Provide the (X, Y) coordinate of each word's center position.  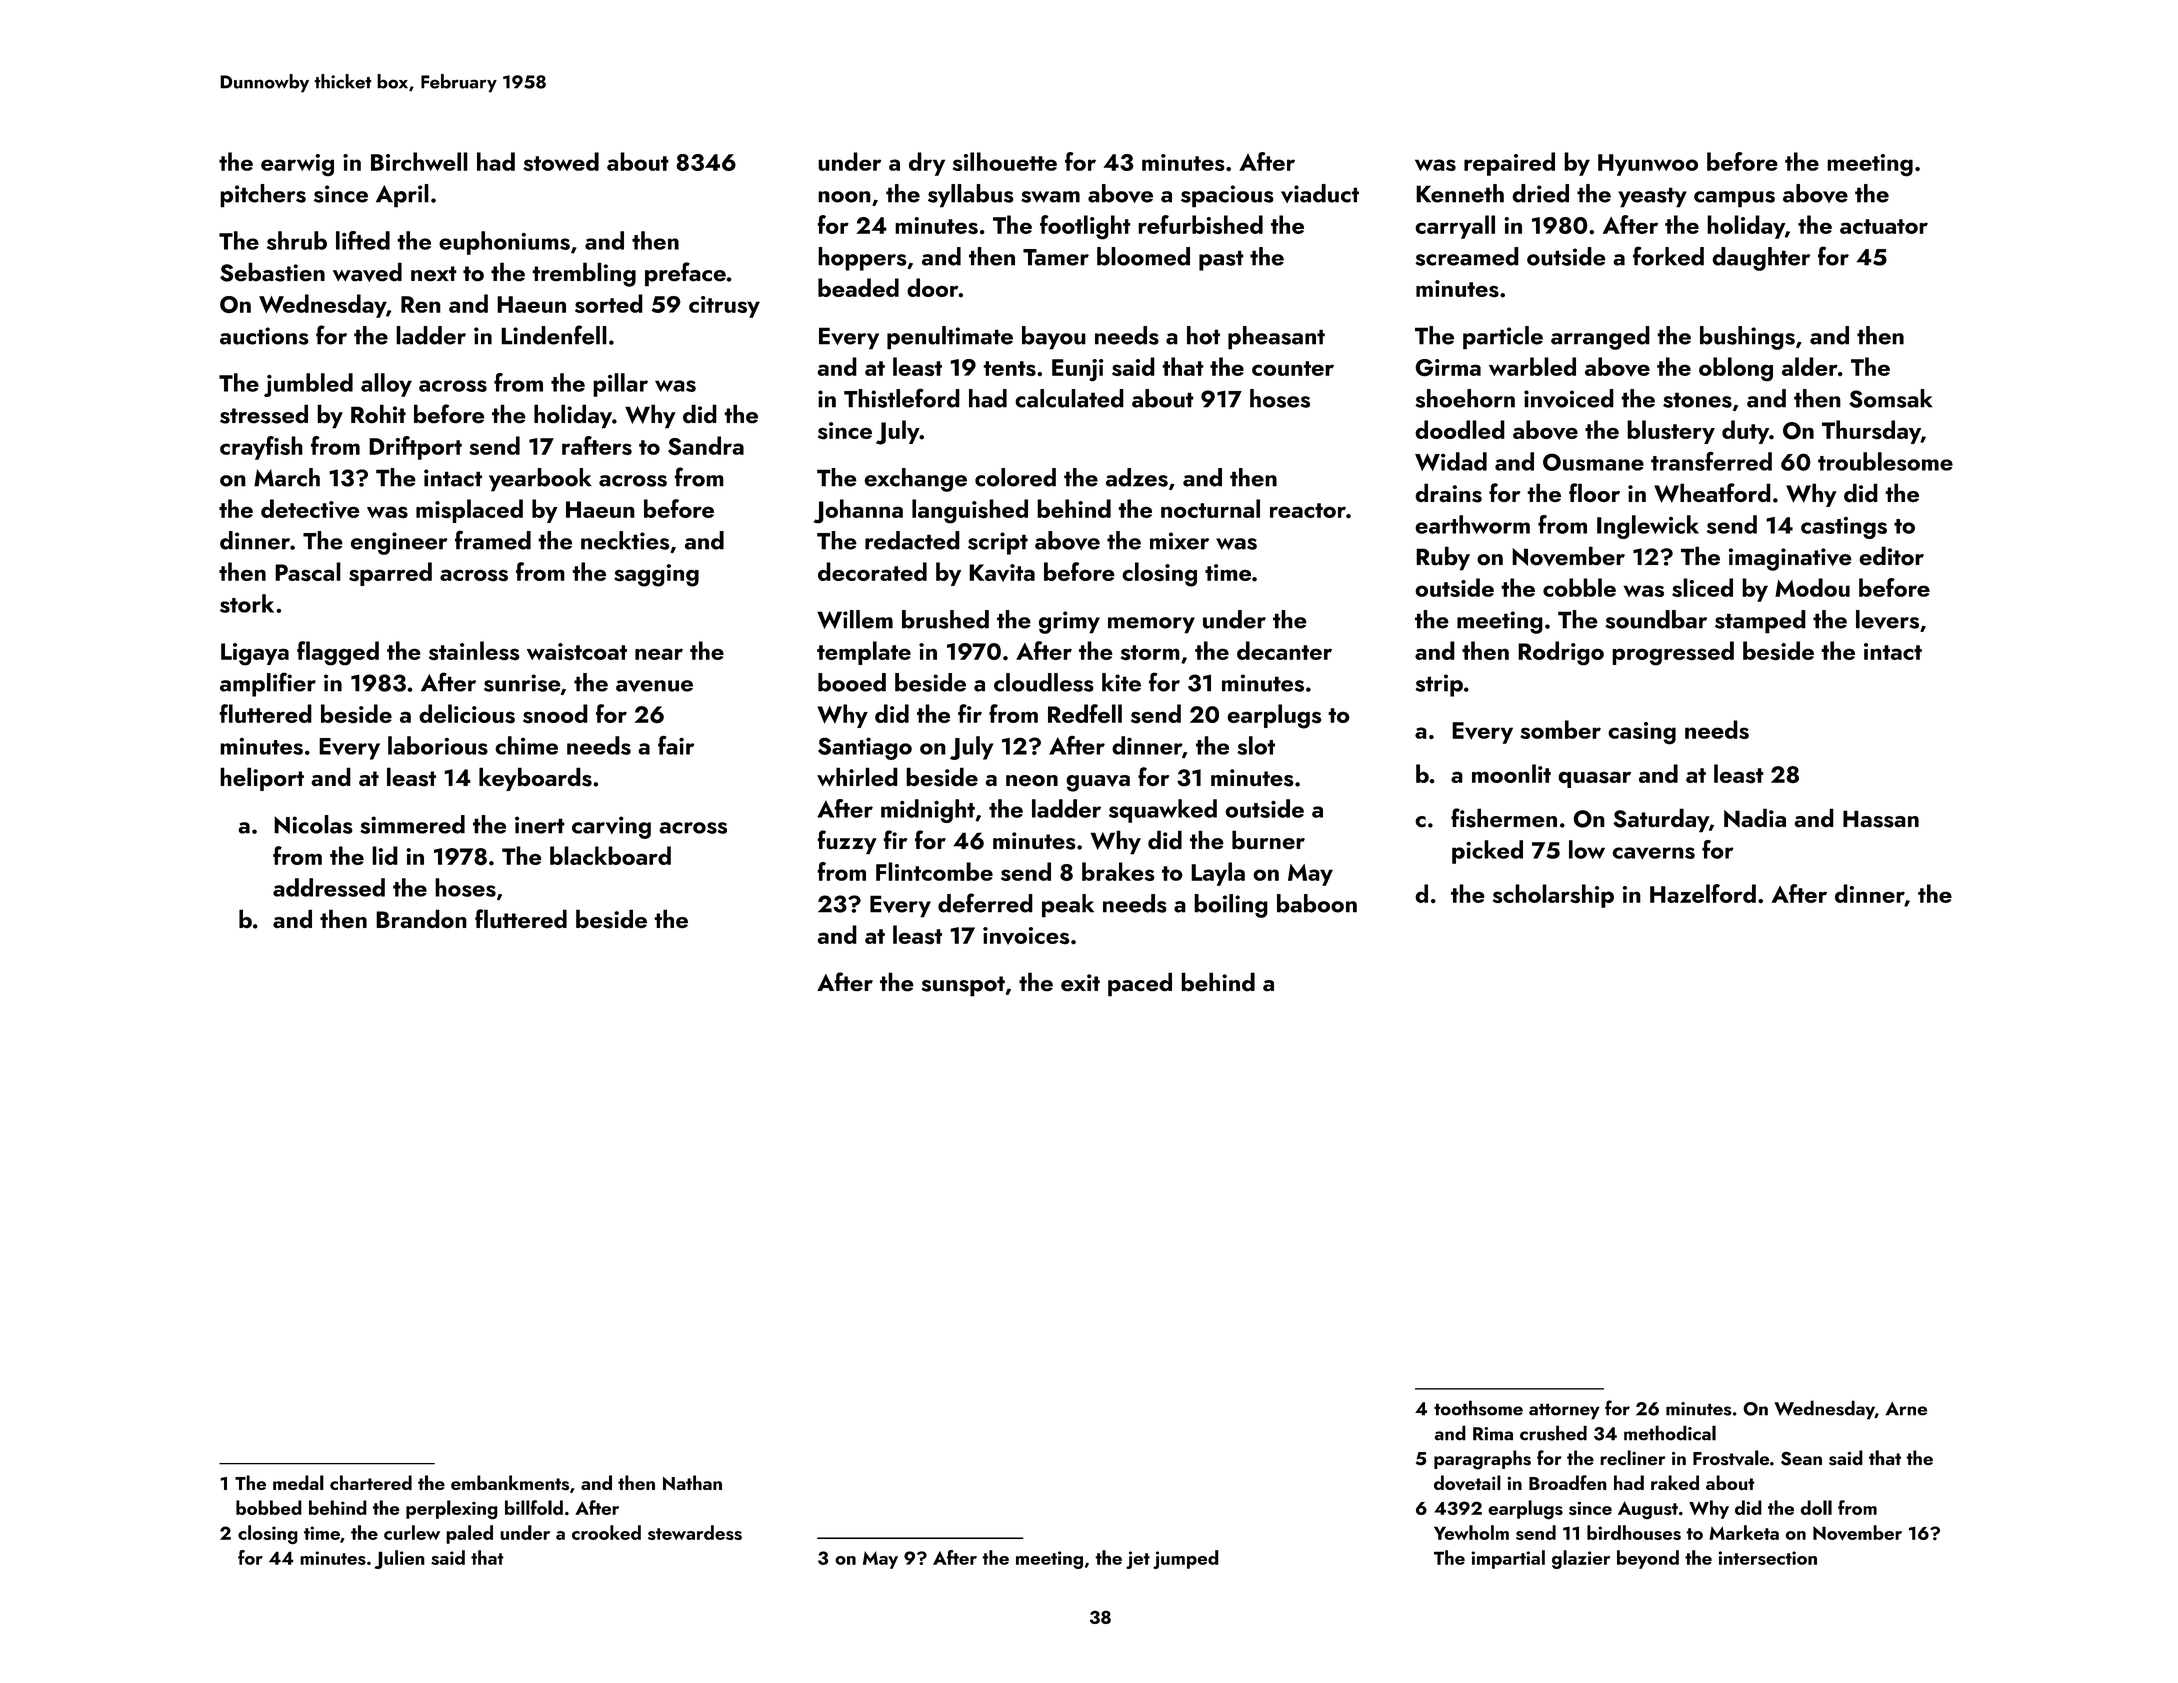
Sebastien (272, 272)
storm (1150, 653)
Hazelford (1703, 893)
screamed (1467, 256)
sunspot (963, 986)
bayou (1054, 338)
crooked (606, 1532)
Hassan (1881, 819)
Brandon (421, 919)
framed (493, 540)
